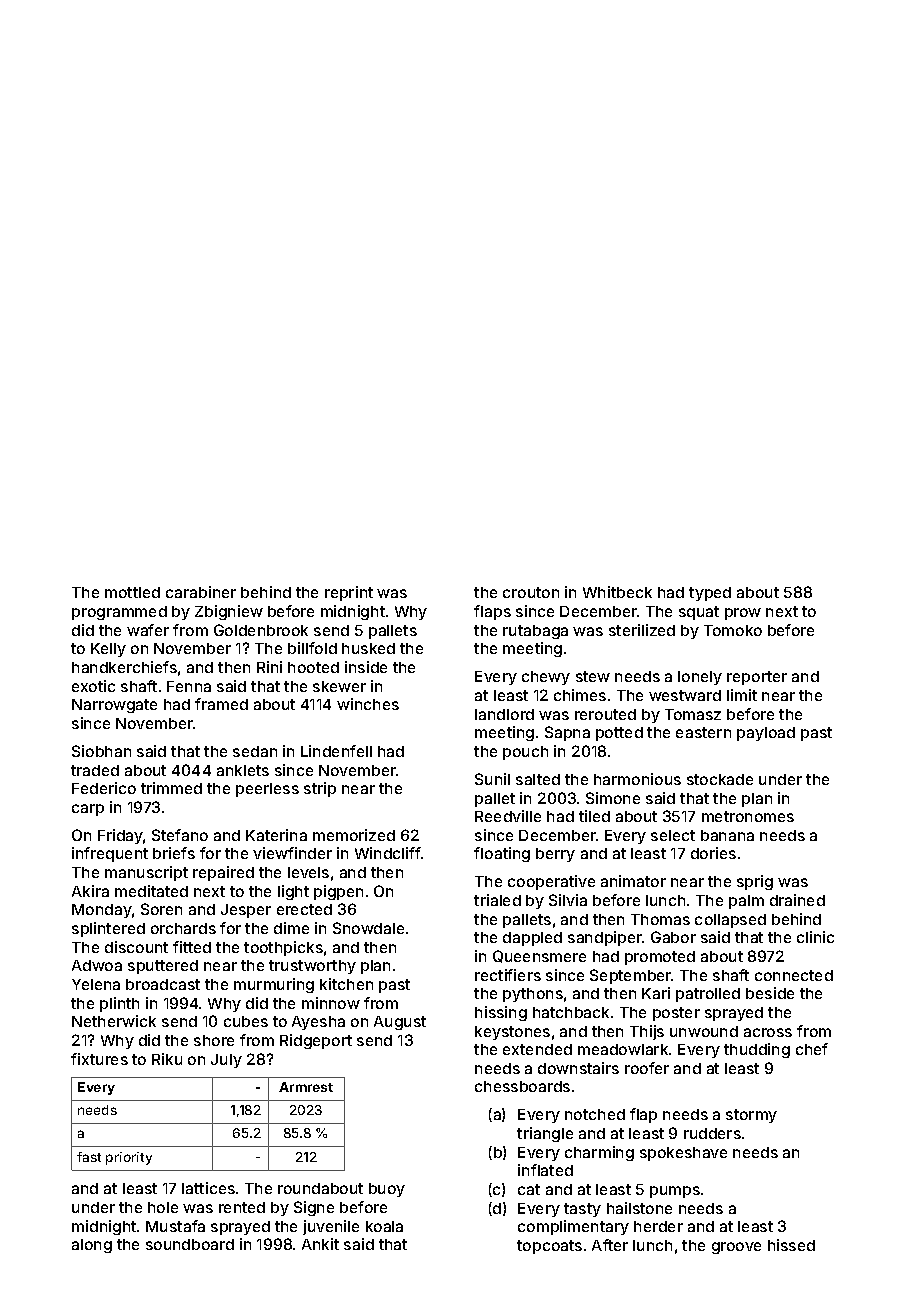  I want to click on Rini, so click(269, 667).
